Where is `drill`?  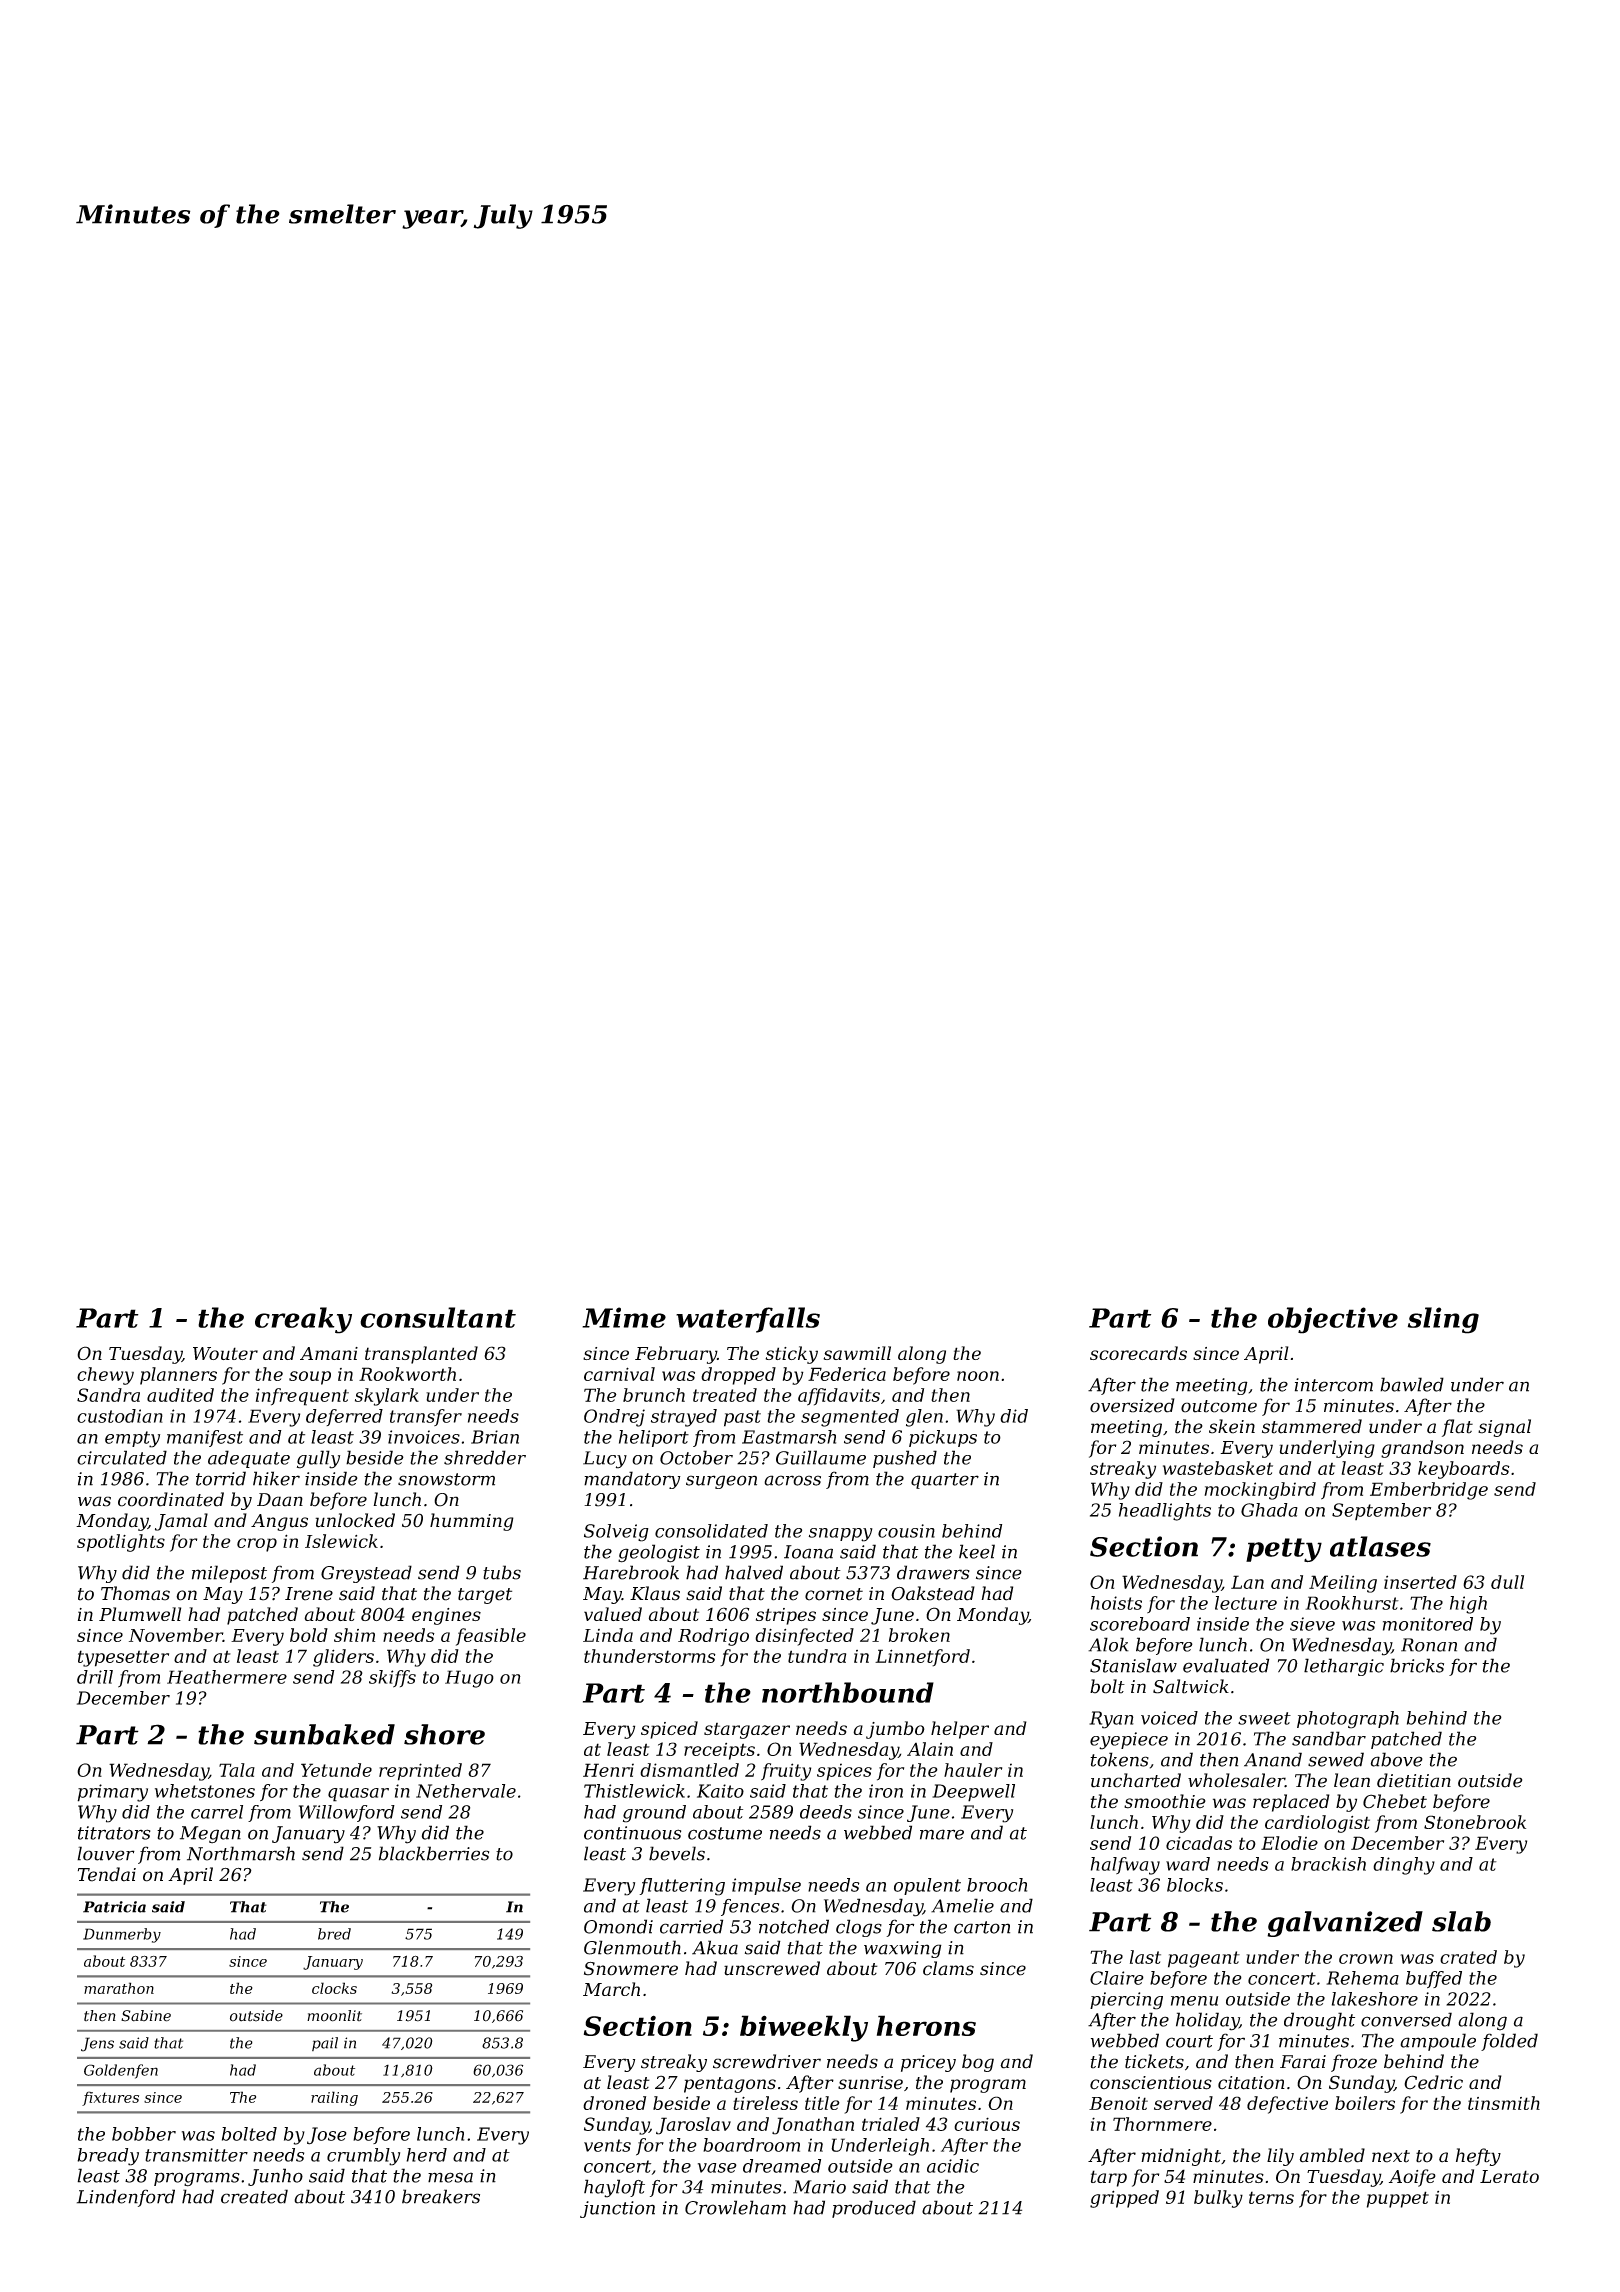 drill is located at coordinates (95, 1677).
